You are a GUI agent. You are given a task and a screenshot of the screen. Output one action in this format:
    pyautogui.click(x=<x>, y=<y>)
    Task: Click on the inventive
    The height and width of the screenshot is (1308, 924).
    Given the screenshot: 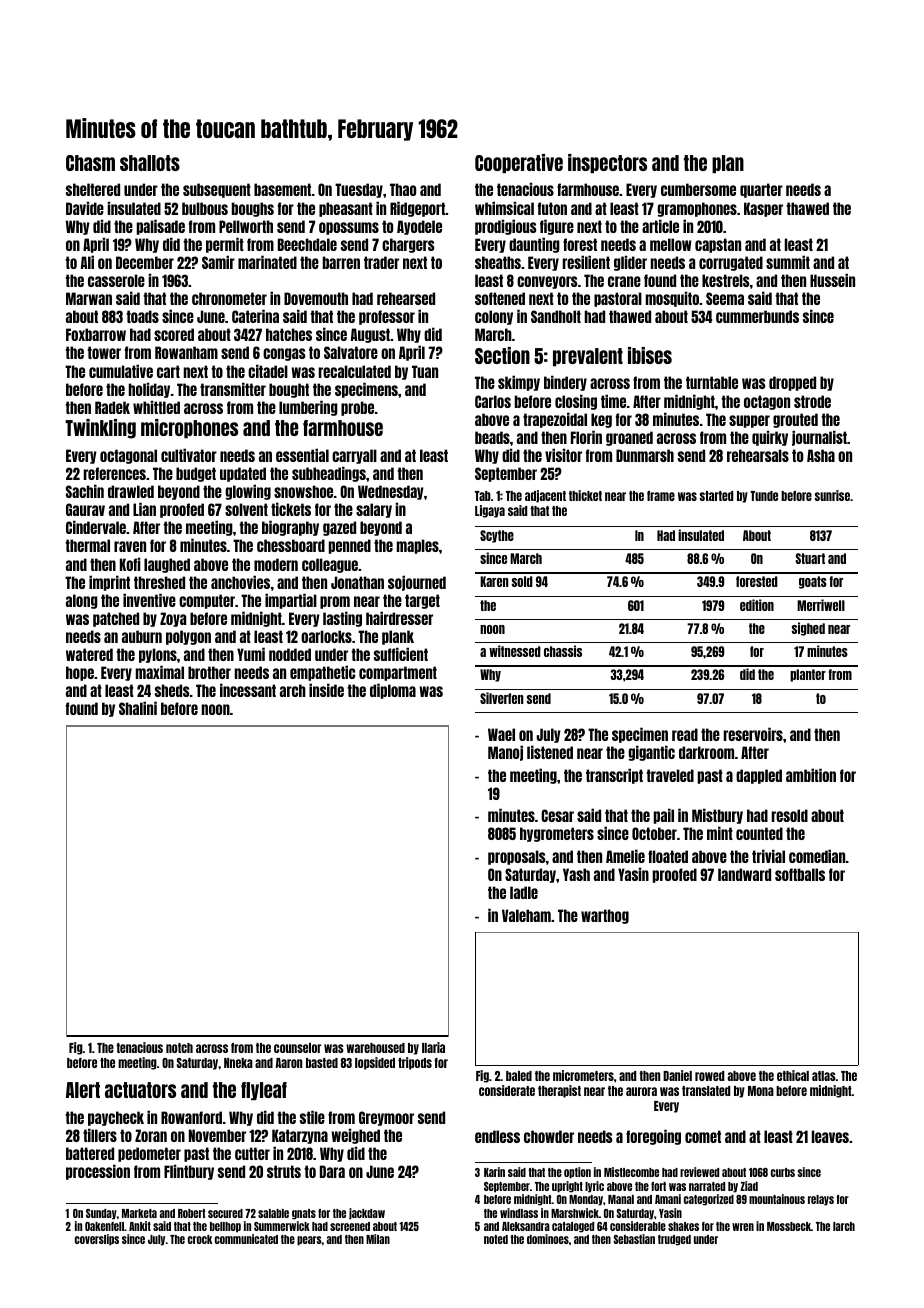 What is the action you would take?
    pyautogui.click(x=149, y=600)
